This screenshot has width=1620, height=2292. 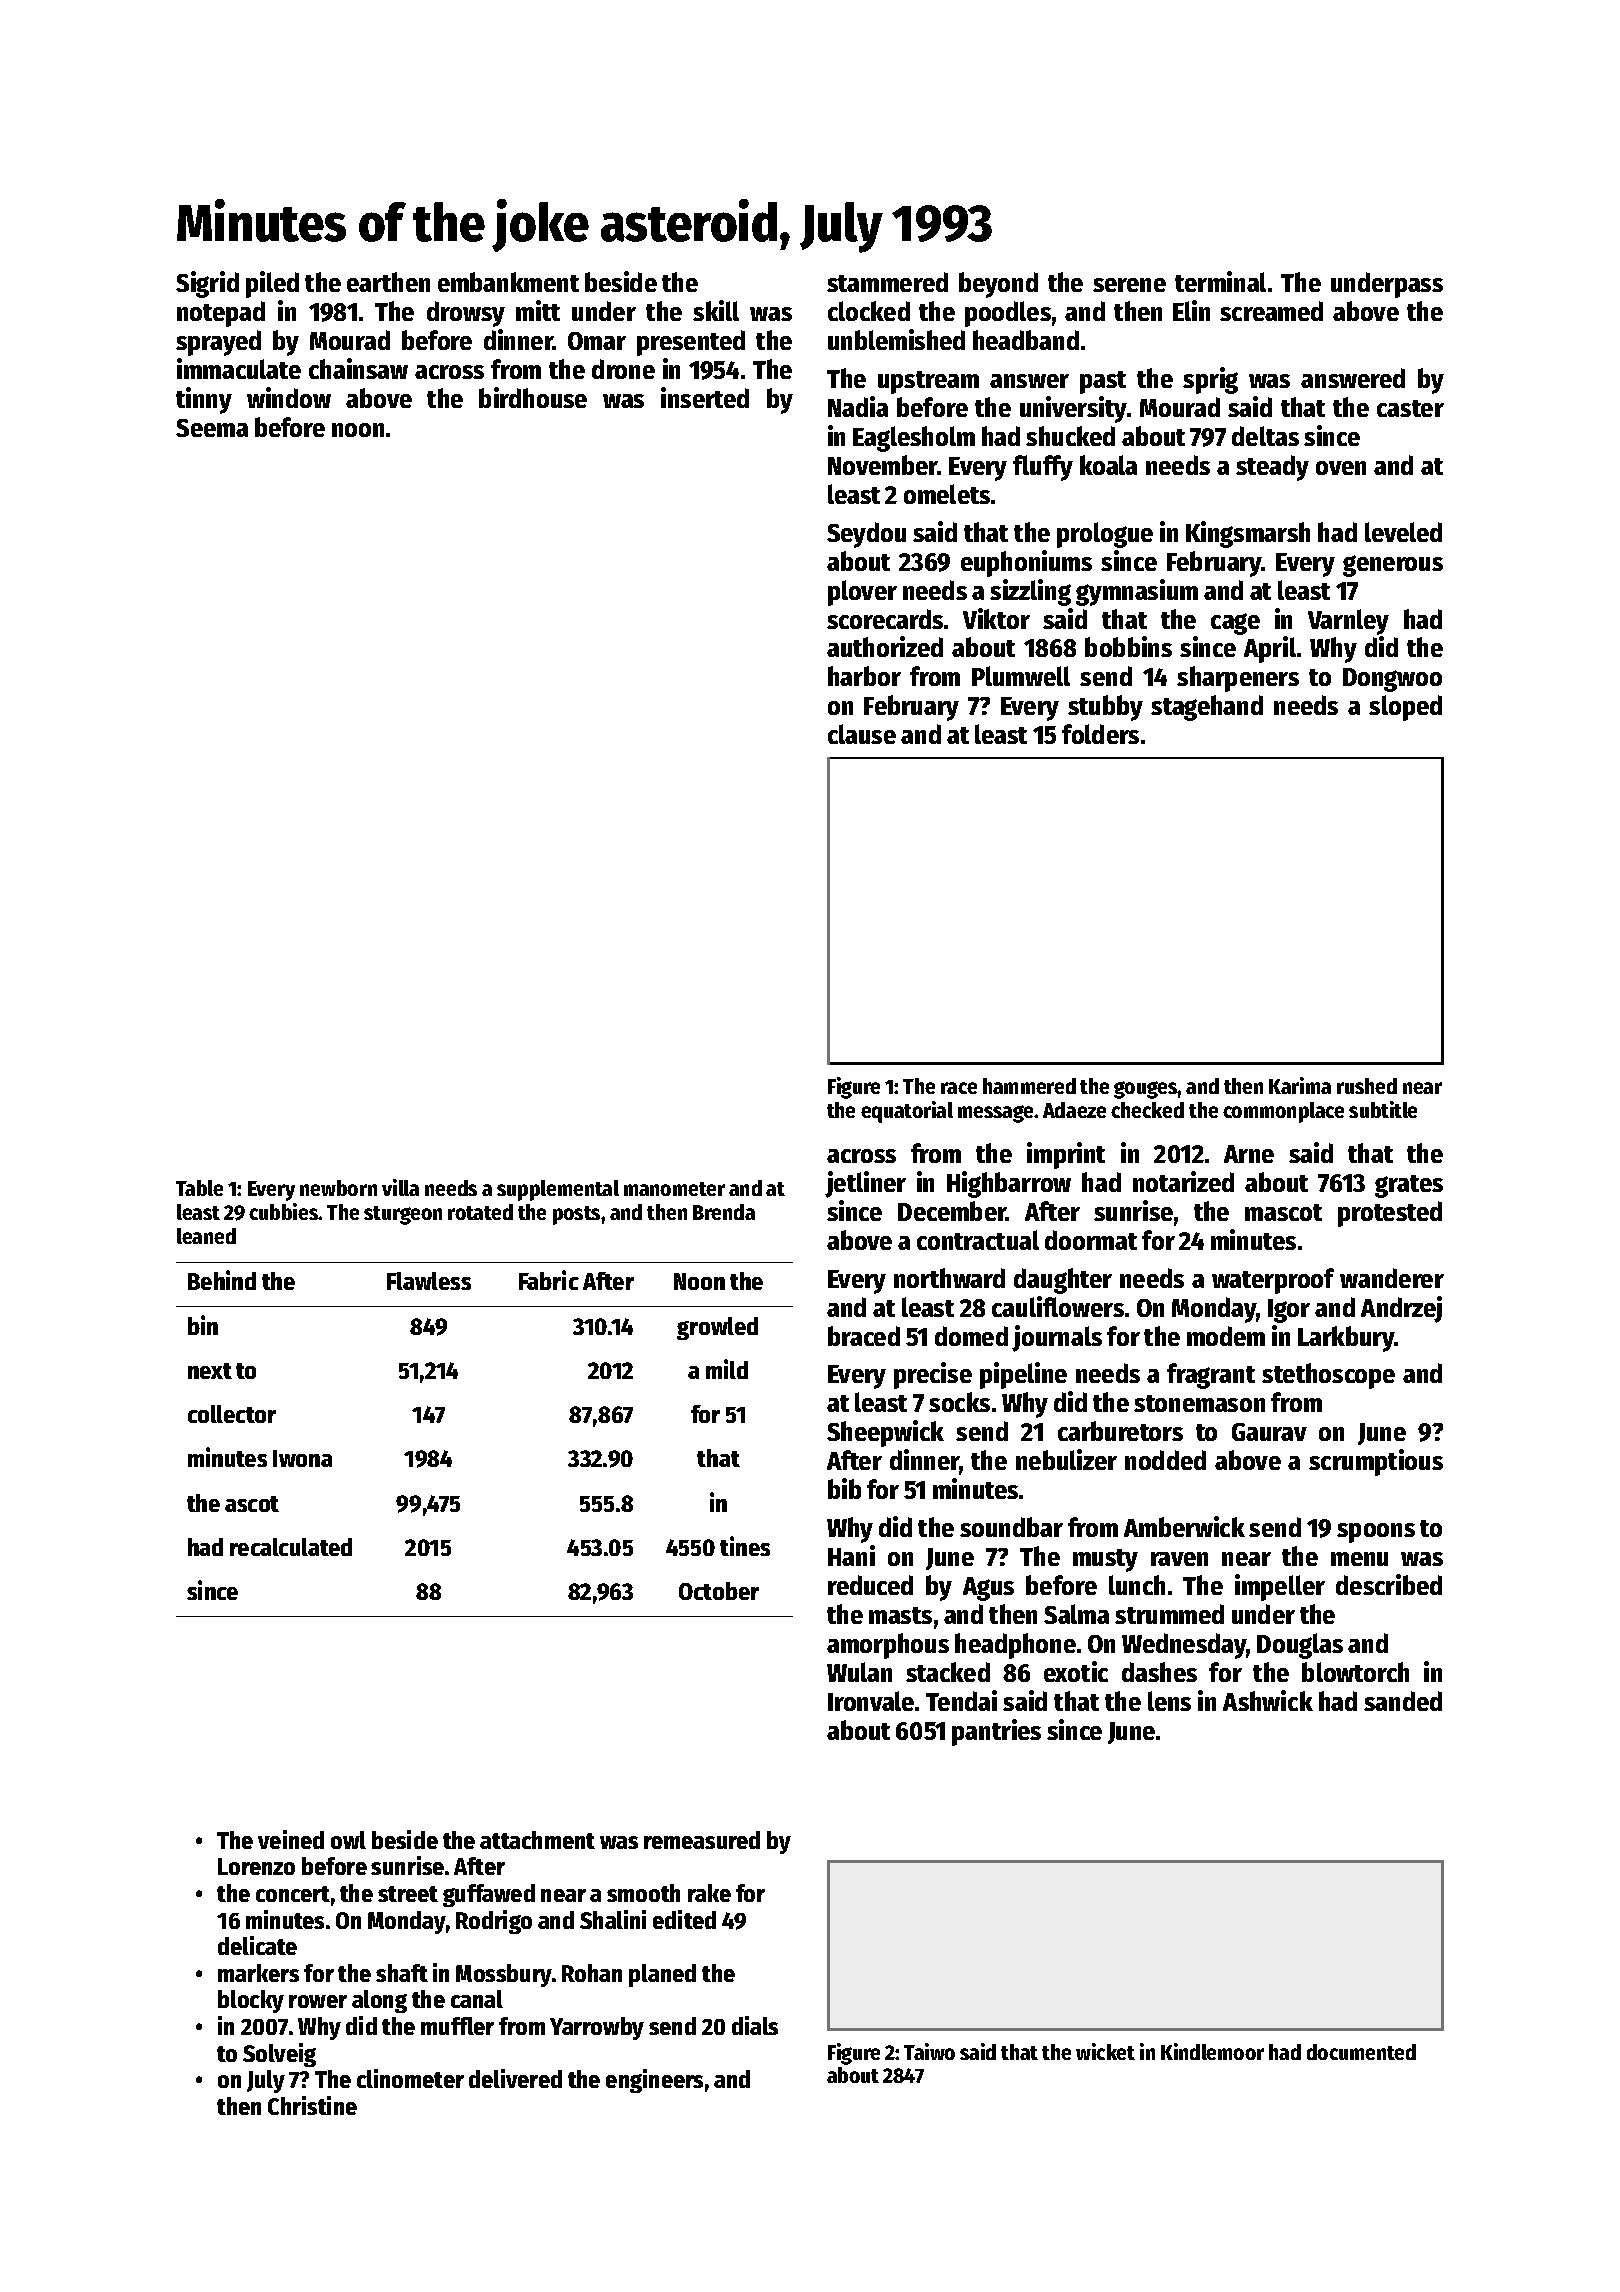 What do you see at coordinates (745, 1546) in the screenshot?
I see `tines` at bounding box center [745, 1546].
